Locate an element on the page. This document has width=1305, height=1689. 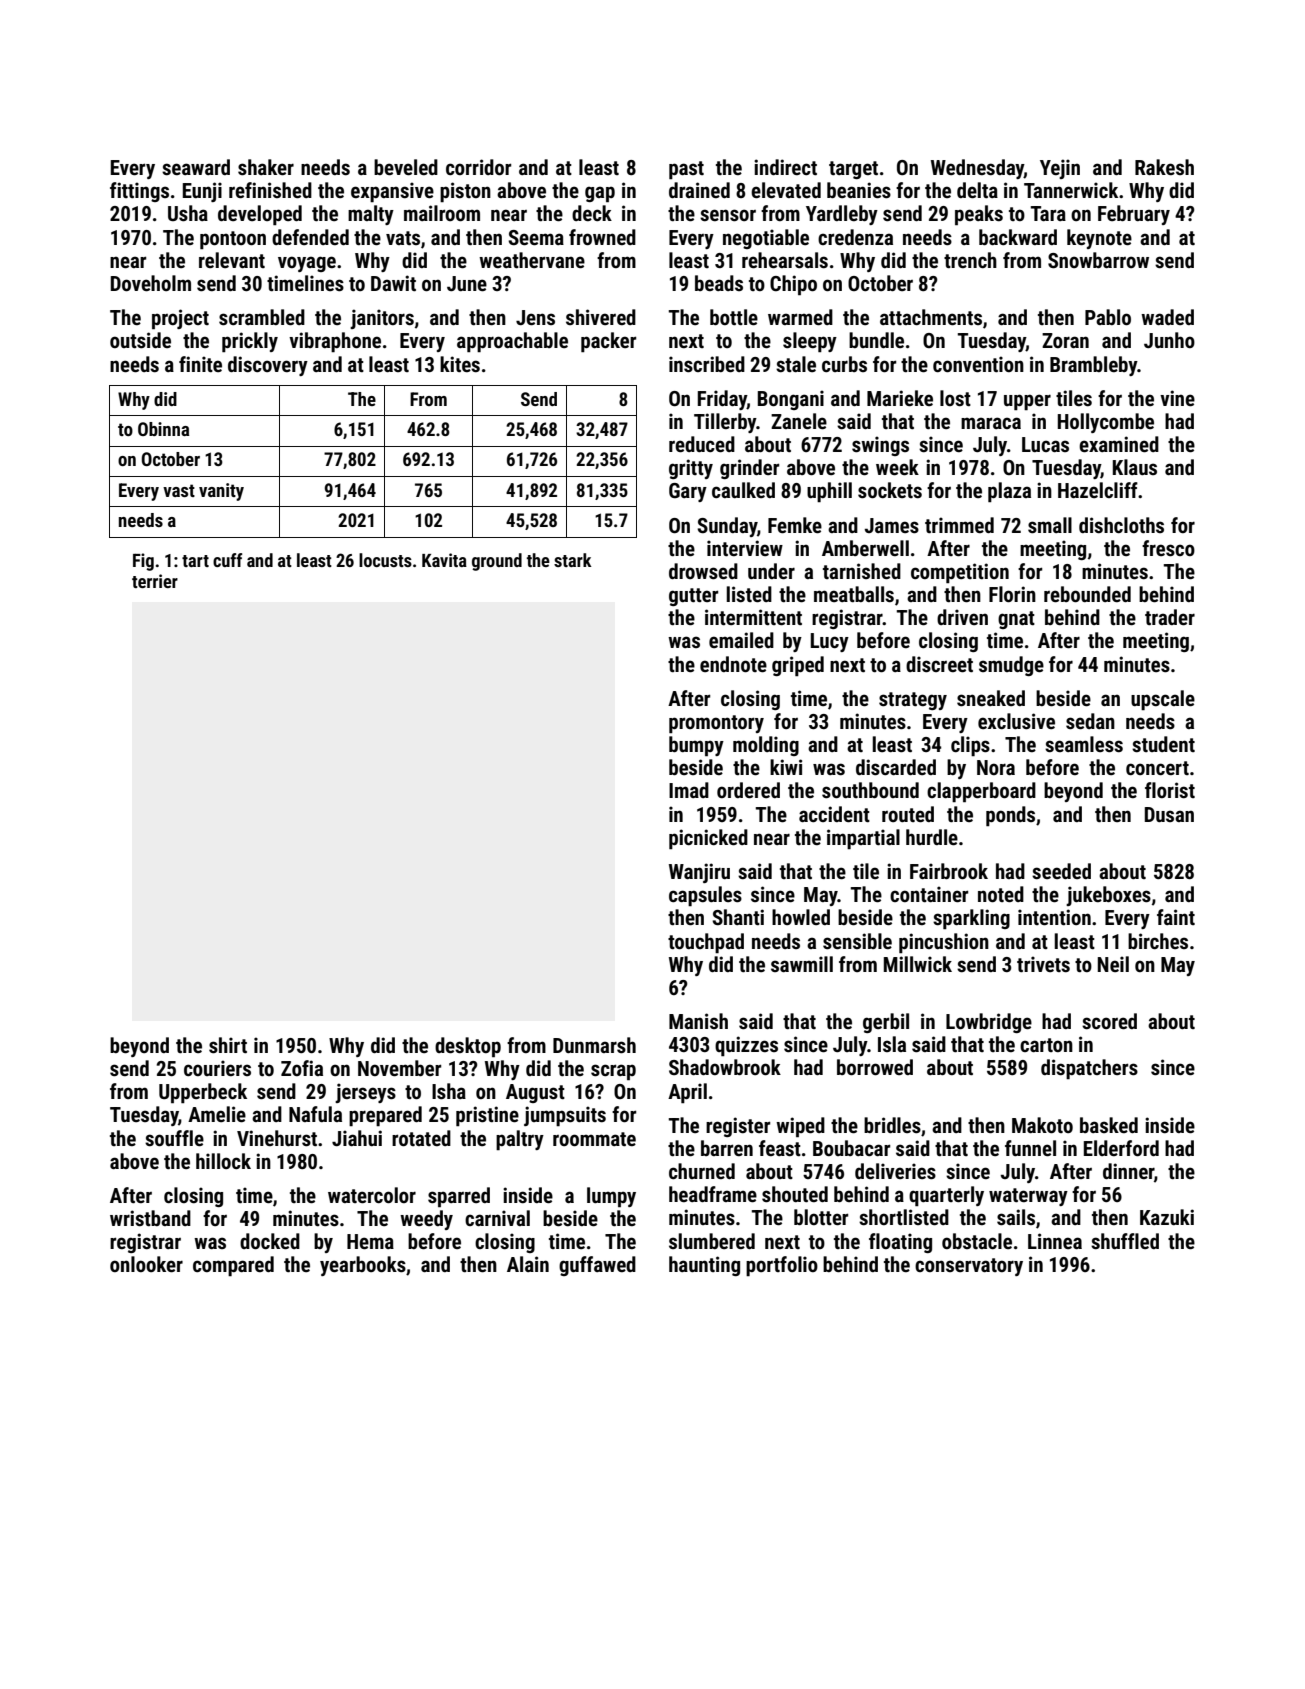
shirt is located at coordinates (228, 1045).
